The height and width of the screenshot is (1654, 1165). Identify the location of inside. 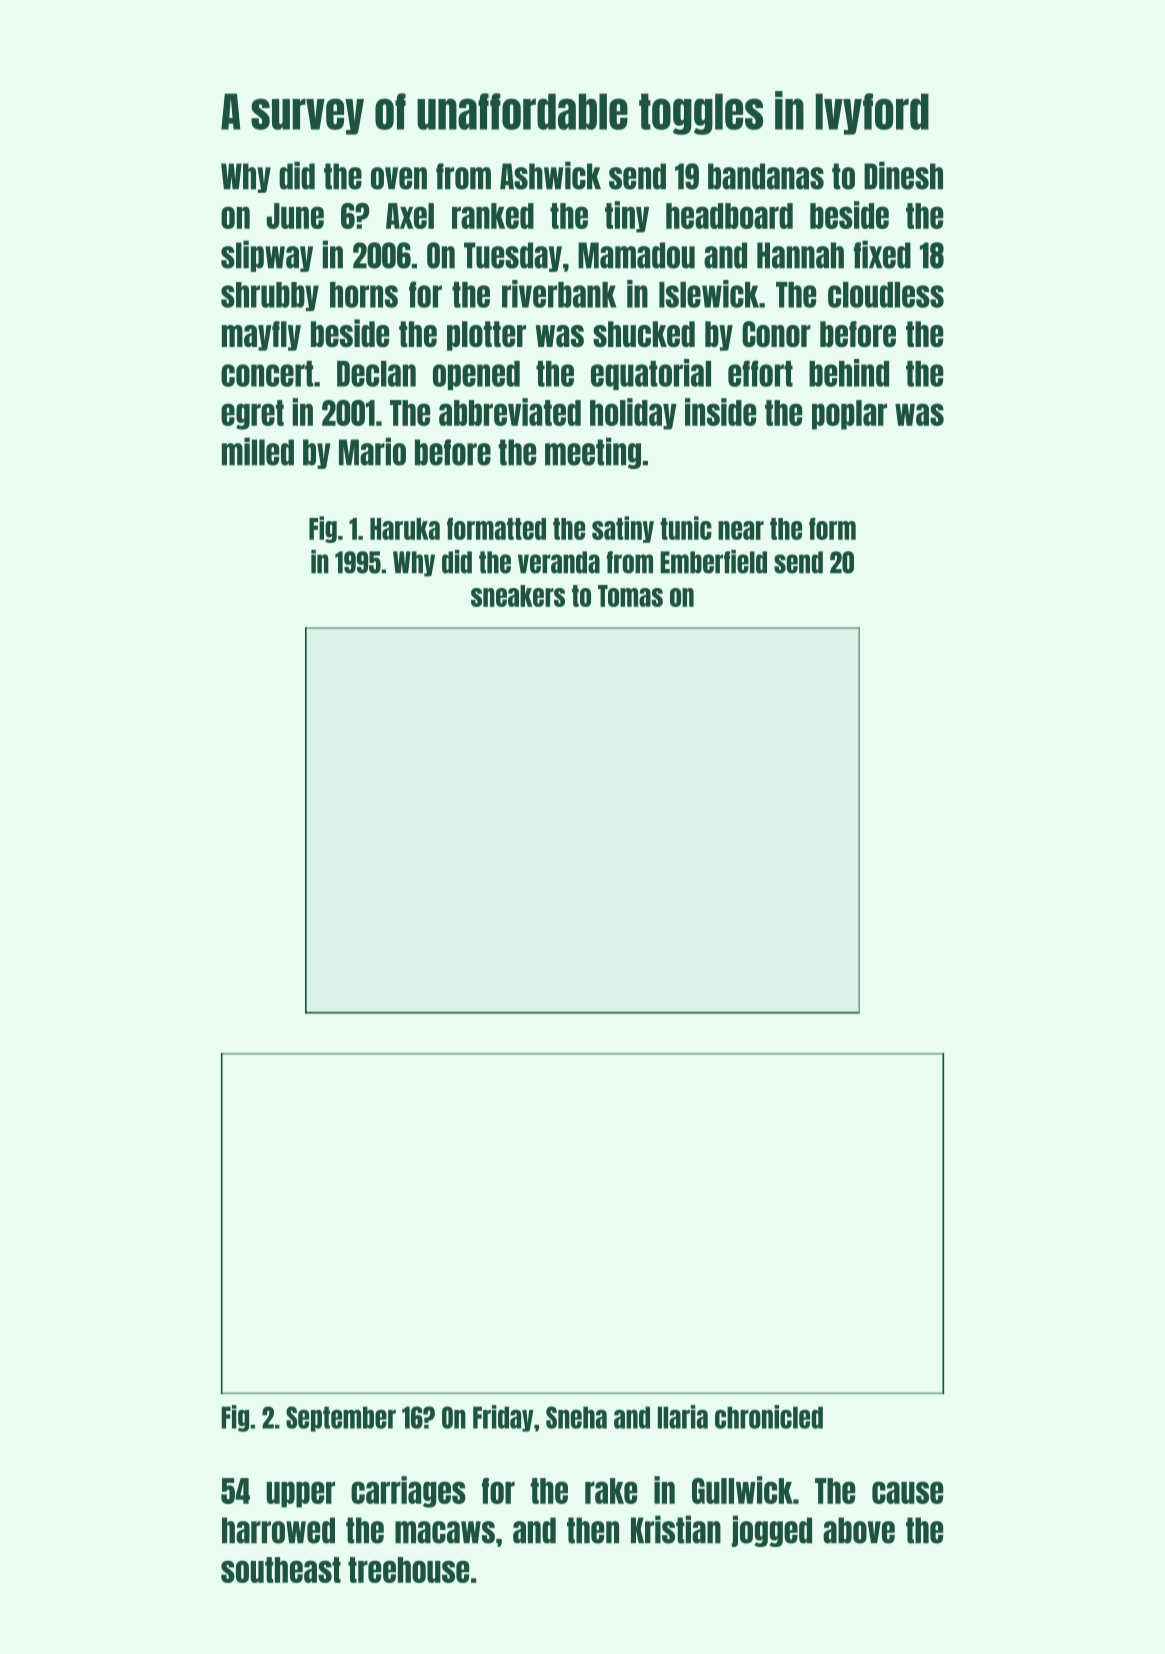
(720, 412).
